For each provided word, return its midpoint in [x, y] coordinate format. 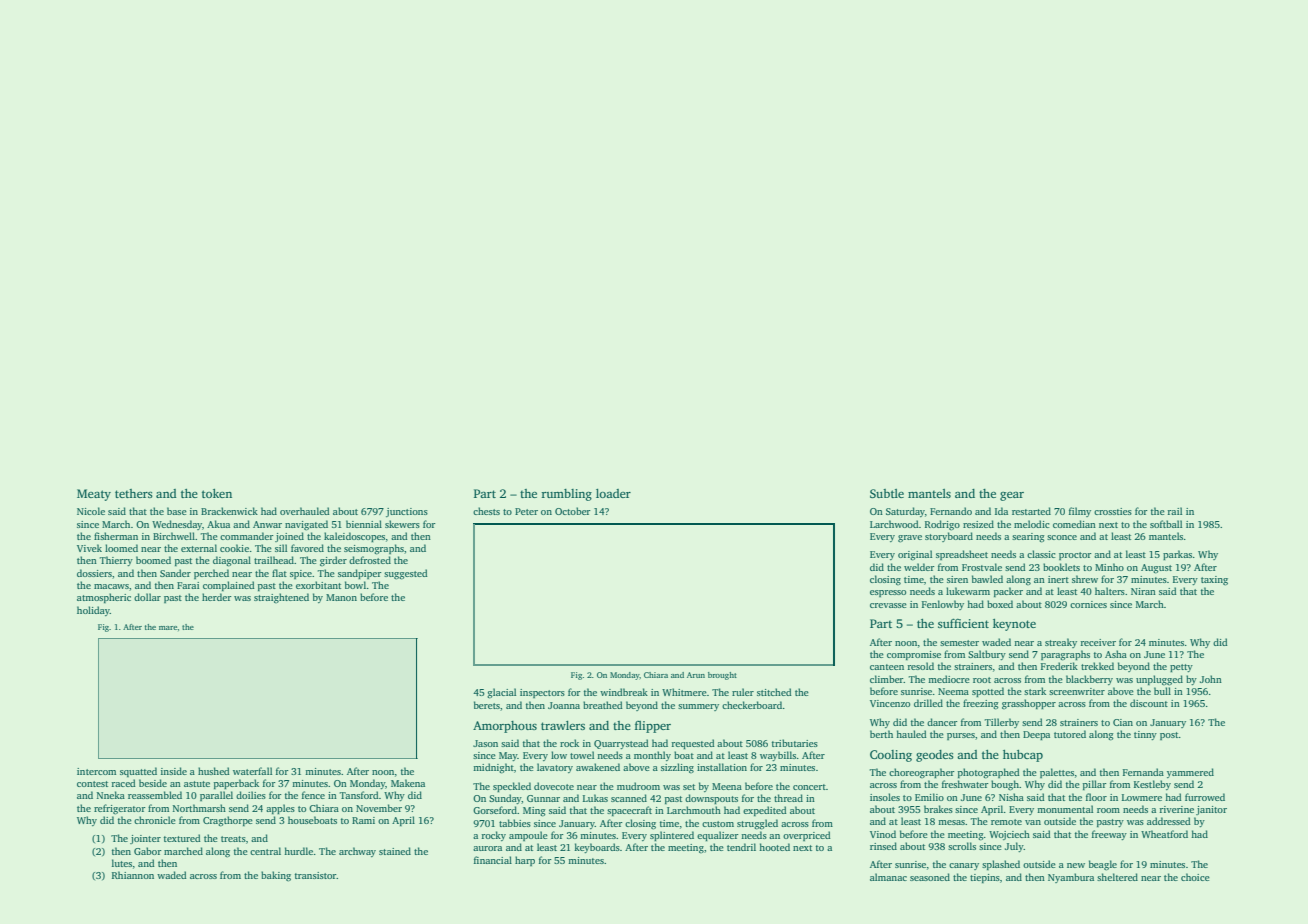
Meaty [94, 495]
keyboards [597, 848]
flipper [653, 727]
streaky [1061, 643]
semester [959, 643]
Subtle [887, 493]
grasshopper [1029, 704]
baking [276, 876]
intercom [96, 771]
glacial [501, 693]
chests [486, 511]
